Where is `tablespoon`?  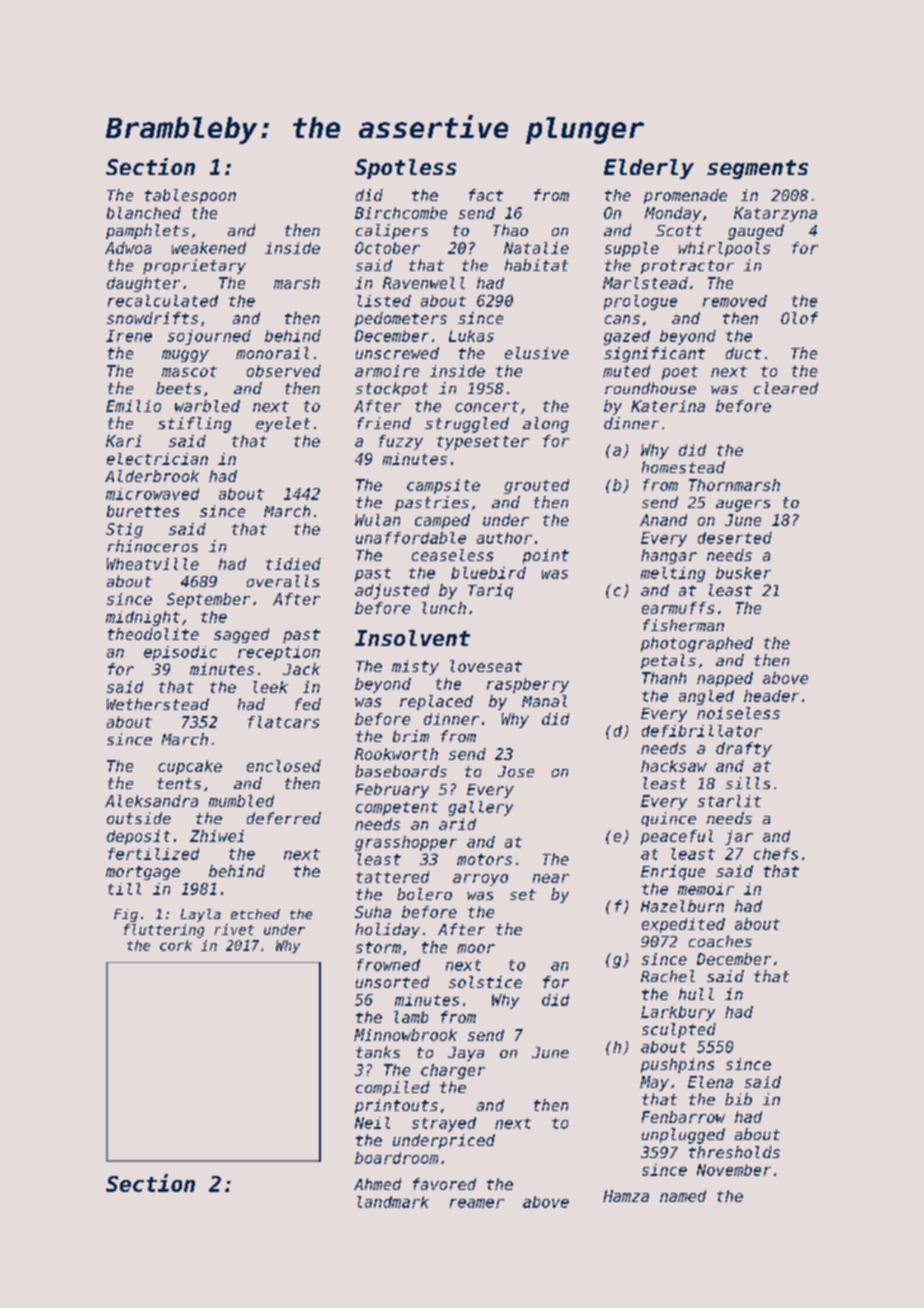
tablespoon is located at coordinates (190, 196).
